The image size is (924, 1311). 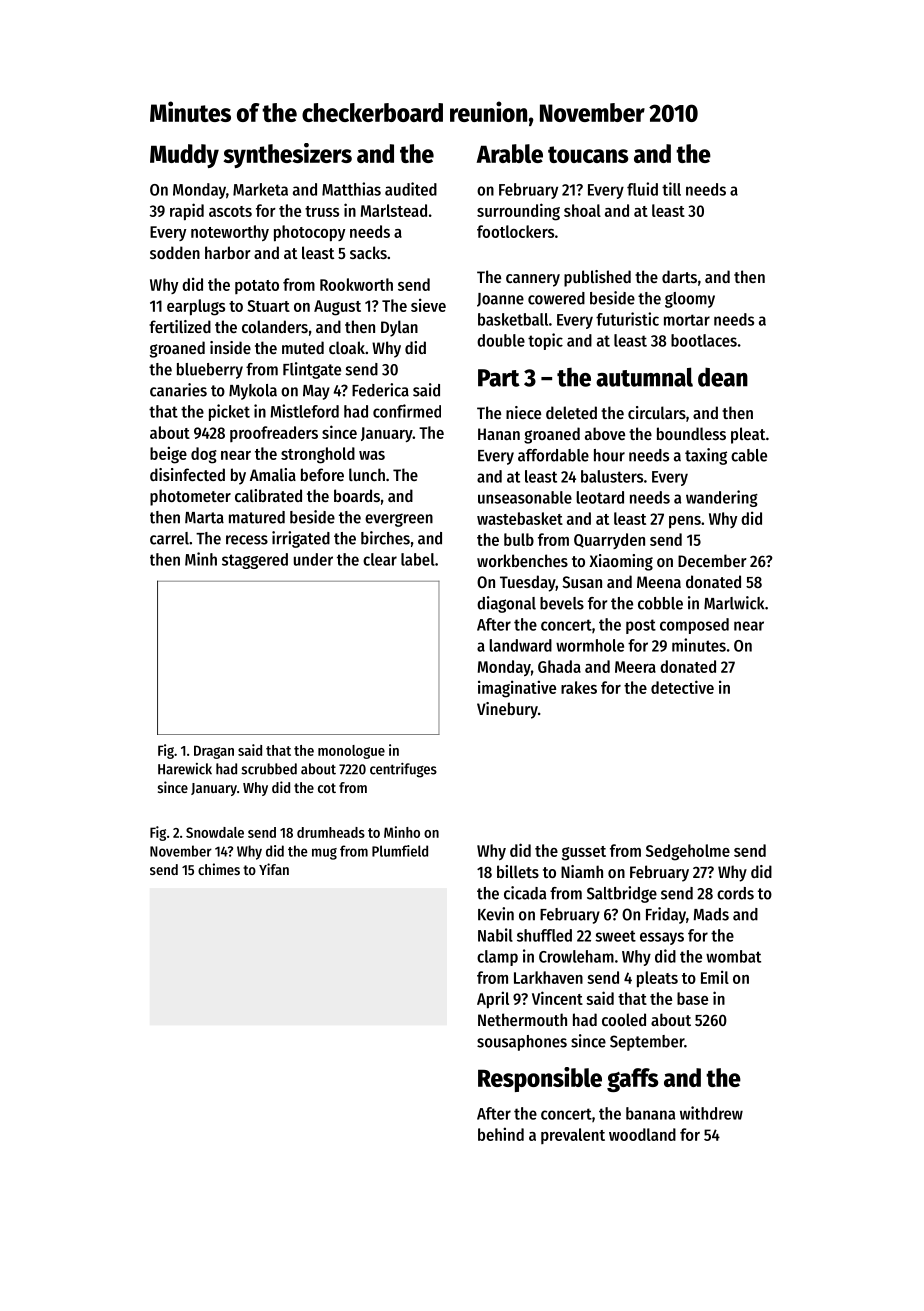 I want to click on dean, so click(x=723, y=377).
